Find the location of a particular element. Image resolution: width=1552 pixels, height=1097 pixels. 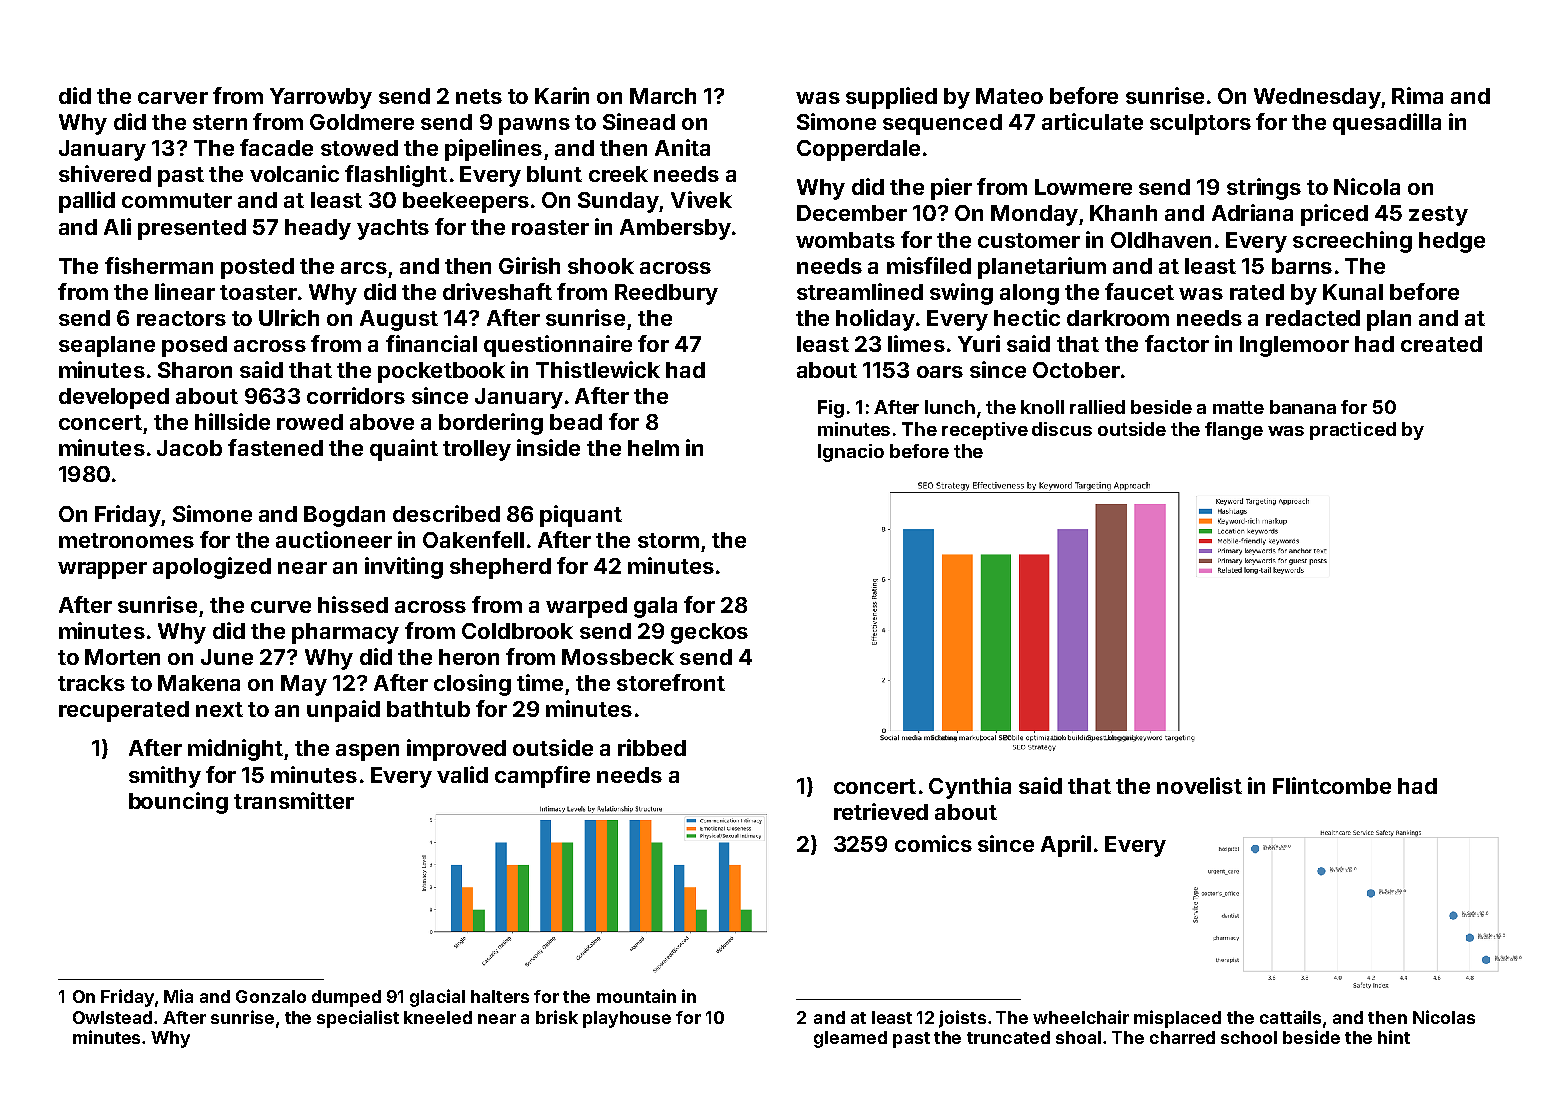

flange is located at coordinates (1234, 431).
